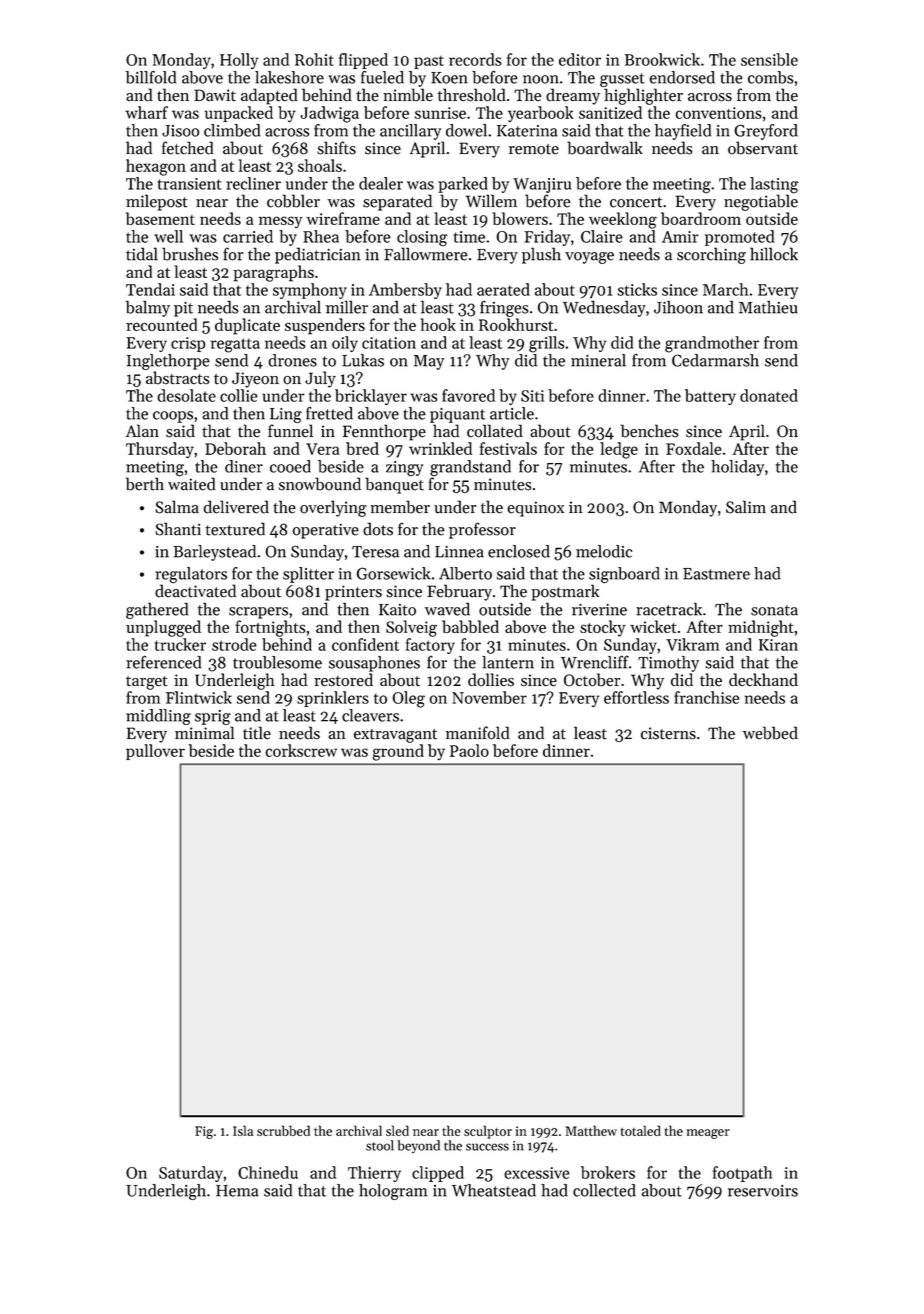 The image size is (924, 1314). Describe the element at coordinates (397, 1130) in the screenshot. I see `sled` at that location.
